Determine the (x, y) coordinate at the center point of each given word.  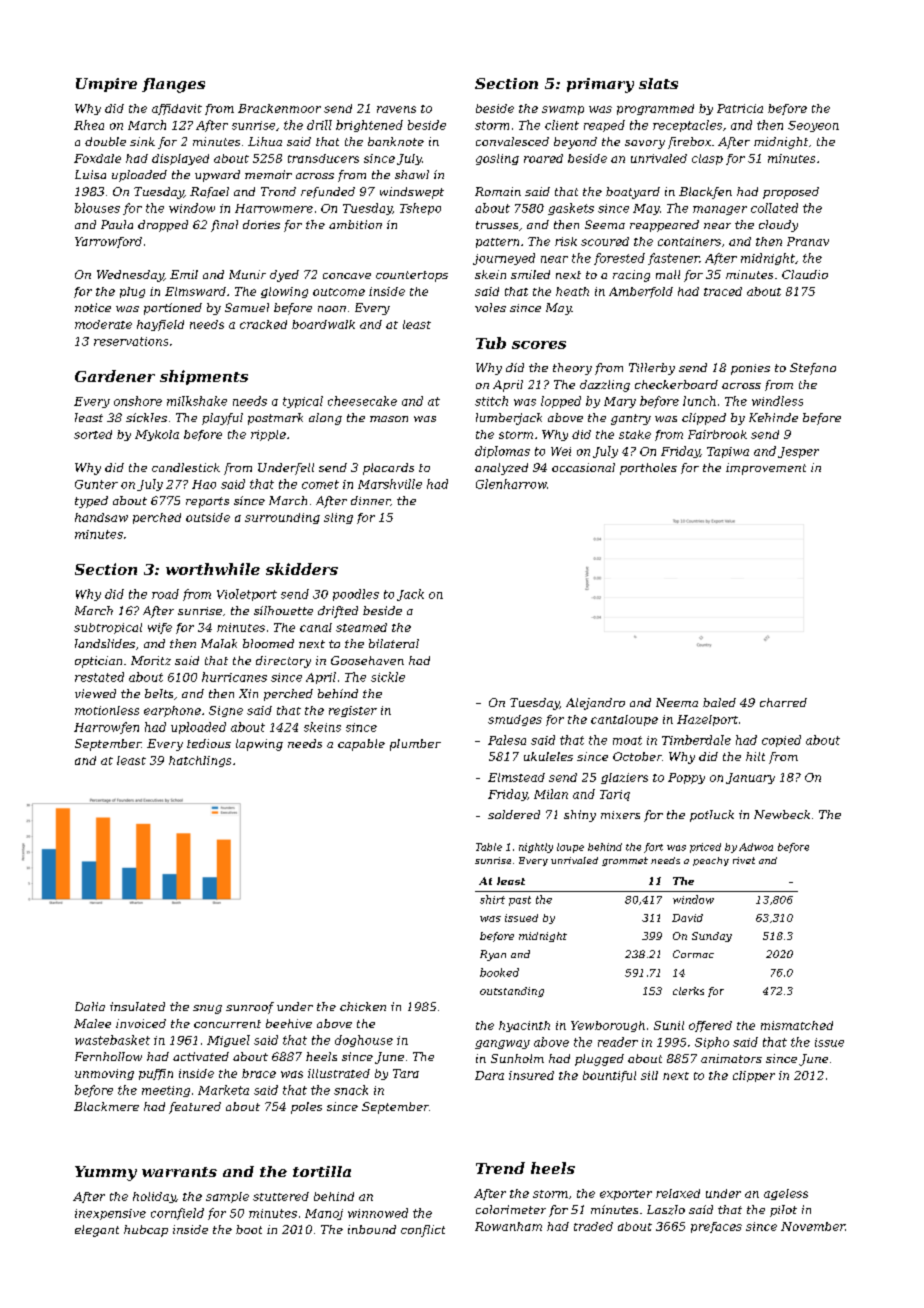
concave (347, 276)
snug (207, 1009)
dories (261, 224)
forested (619, 259)
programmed (655, 109)
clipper (754, 1076)
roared (543, 158)
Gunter (96, 484)
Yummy (106, 1173)
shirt (492, 899)
